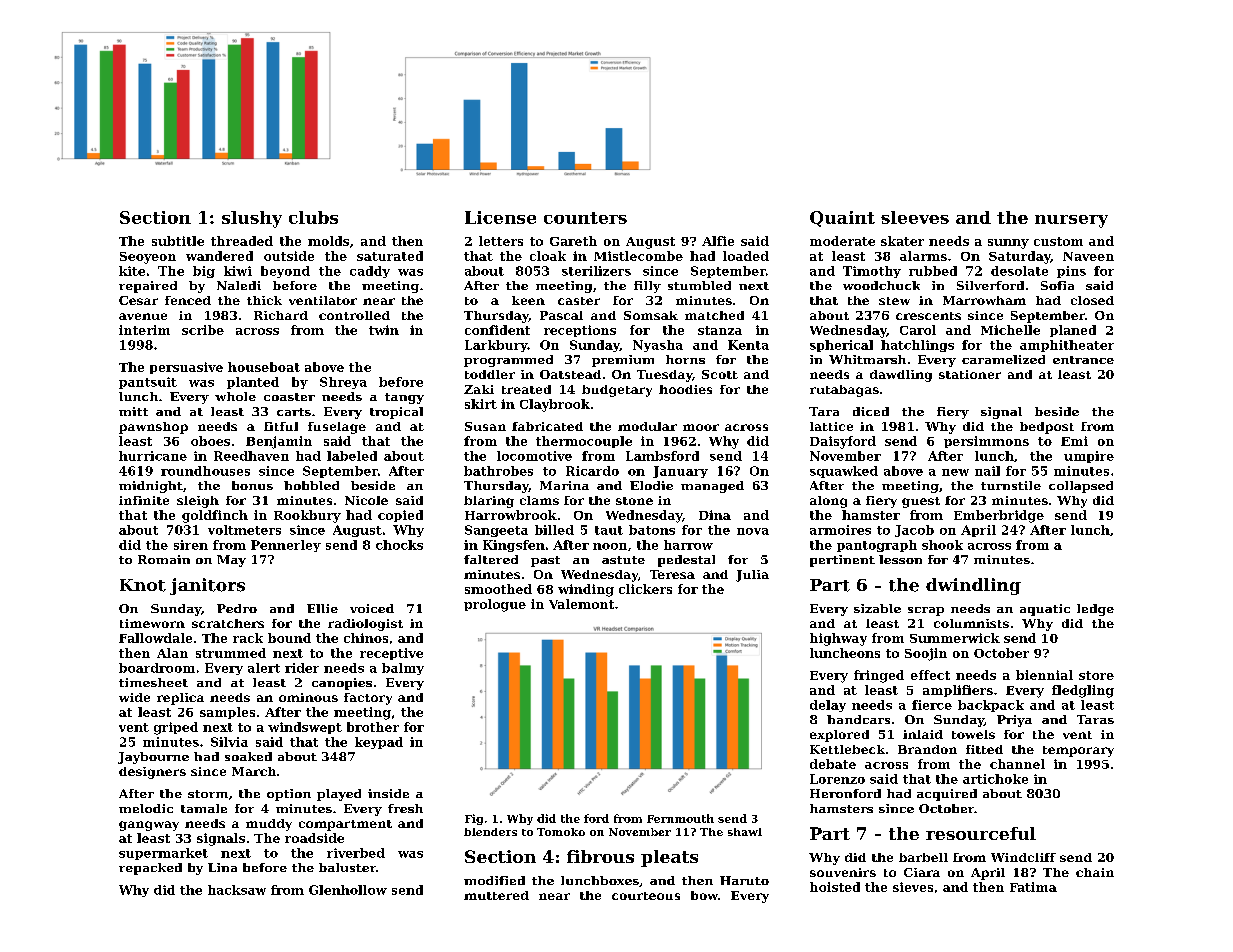  I want to click on pins, so click(1071, 272).
